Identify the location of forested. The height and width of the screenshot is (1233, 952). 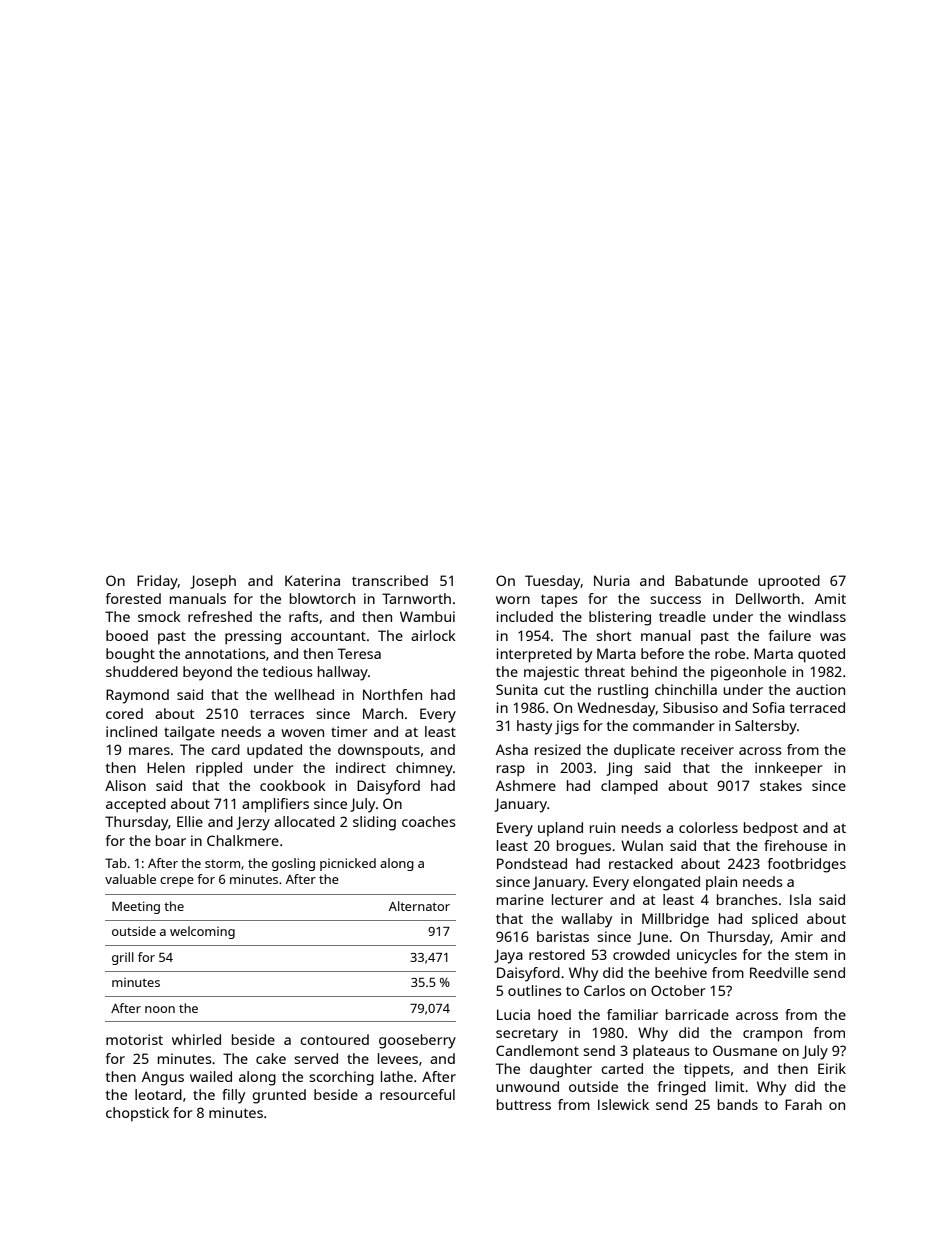
(133, 598).
